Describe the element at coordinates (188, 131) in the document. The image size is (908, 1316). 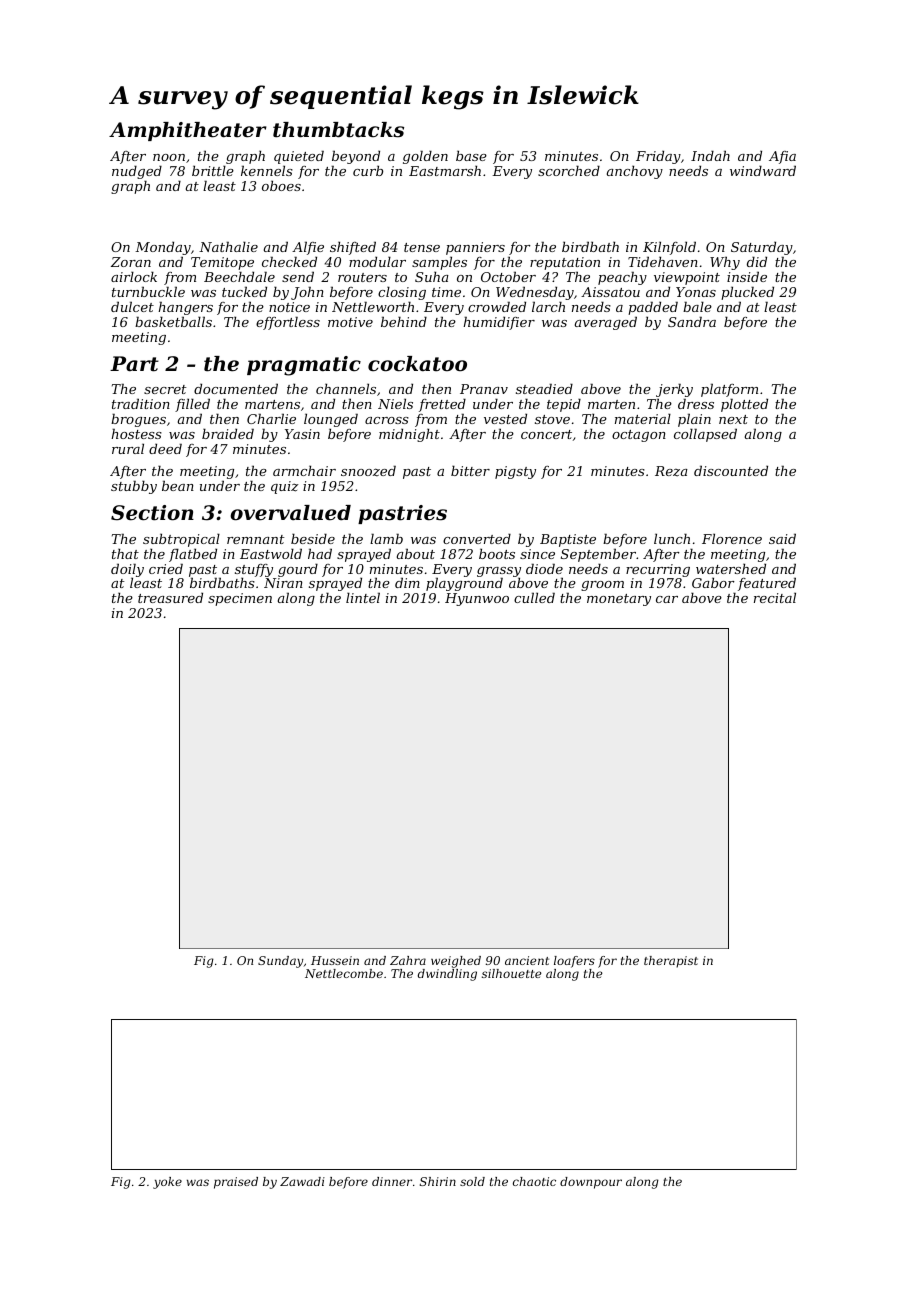
I see `Amphitheater` at that location.
